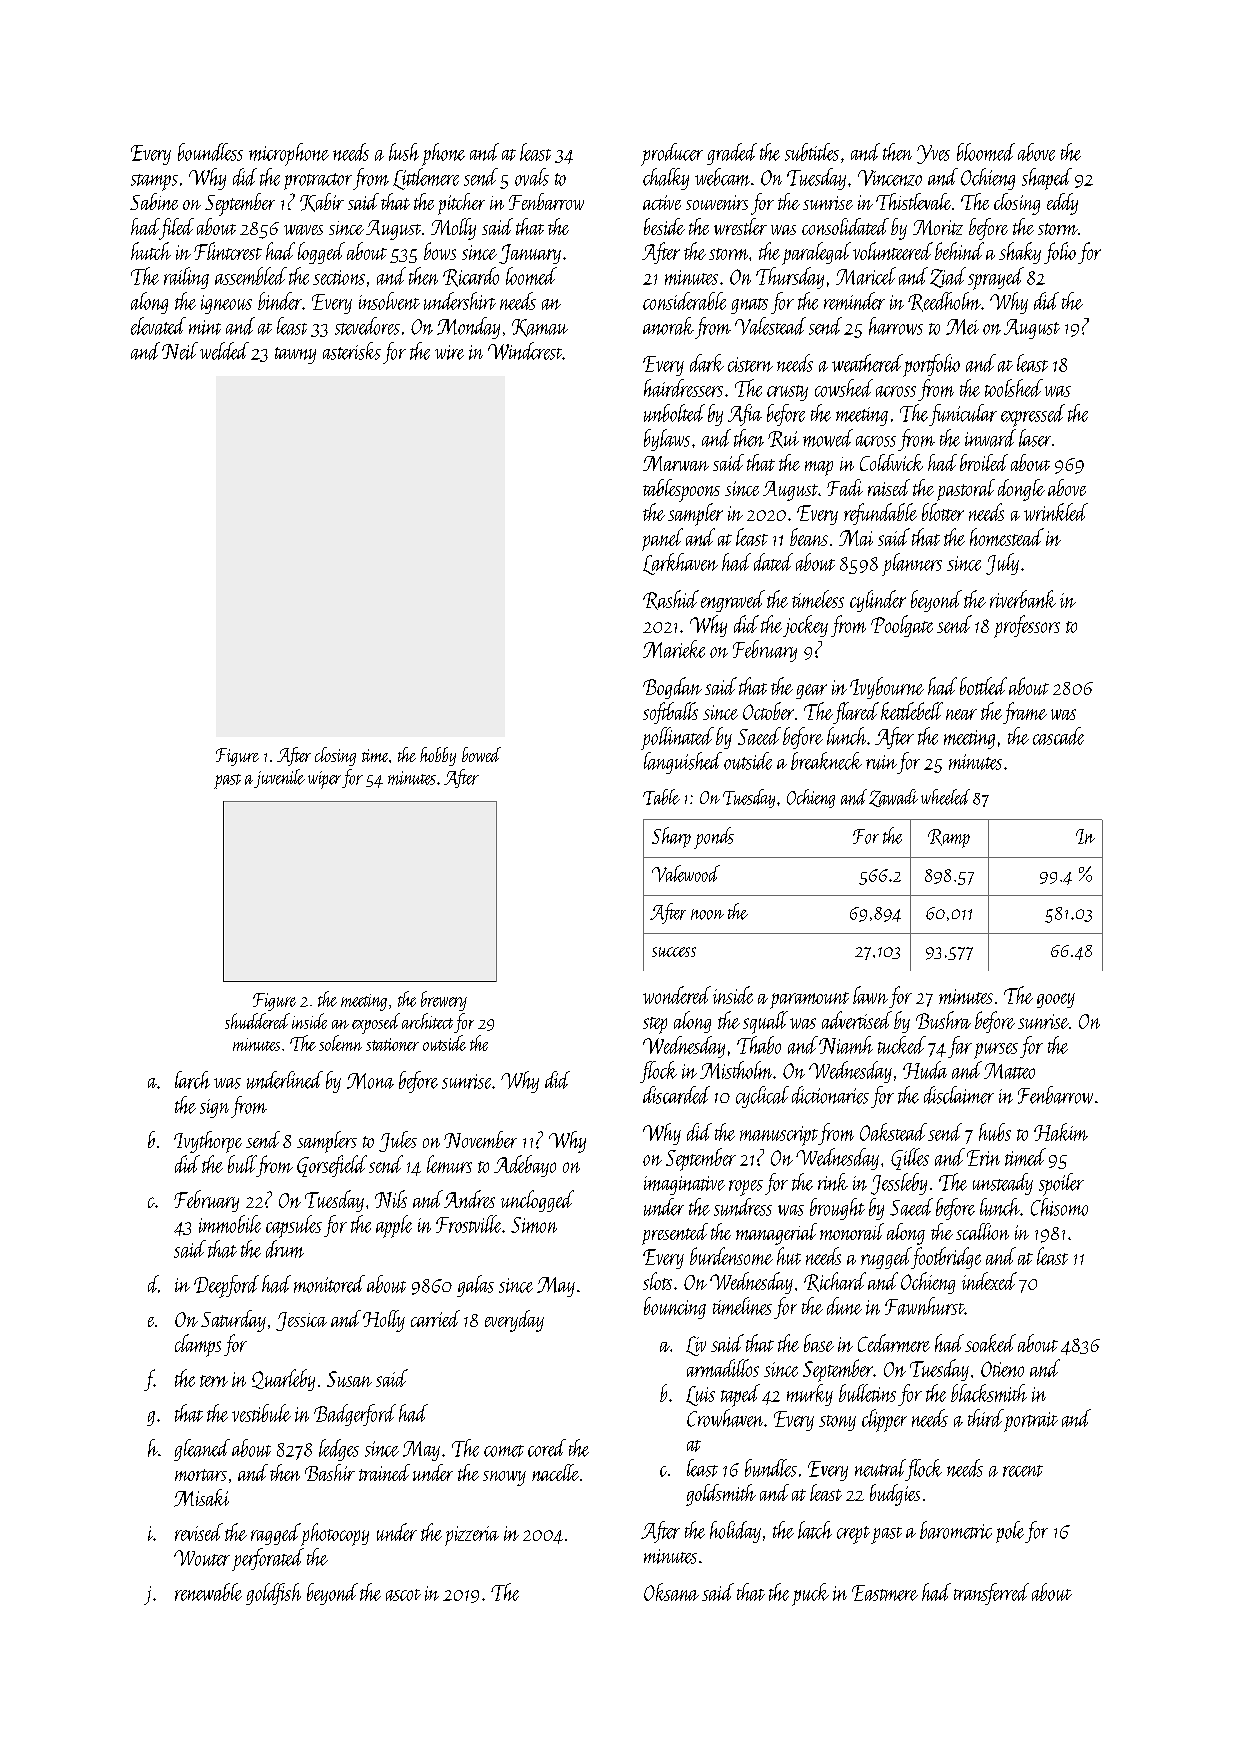  I want to click on monorail, so click(852, 1231).
